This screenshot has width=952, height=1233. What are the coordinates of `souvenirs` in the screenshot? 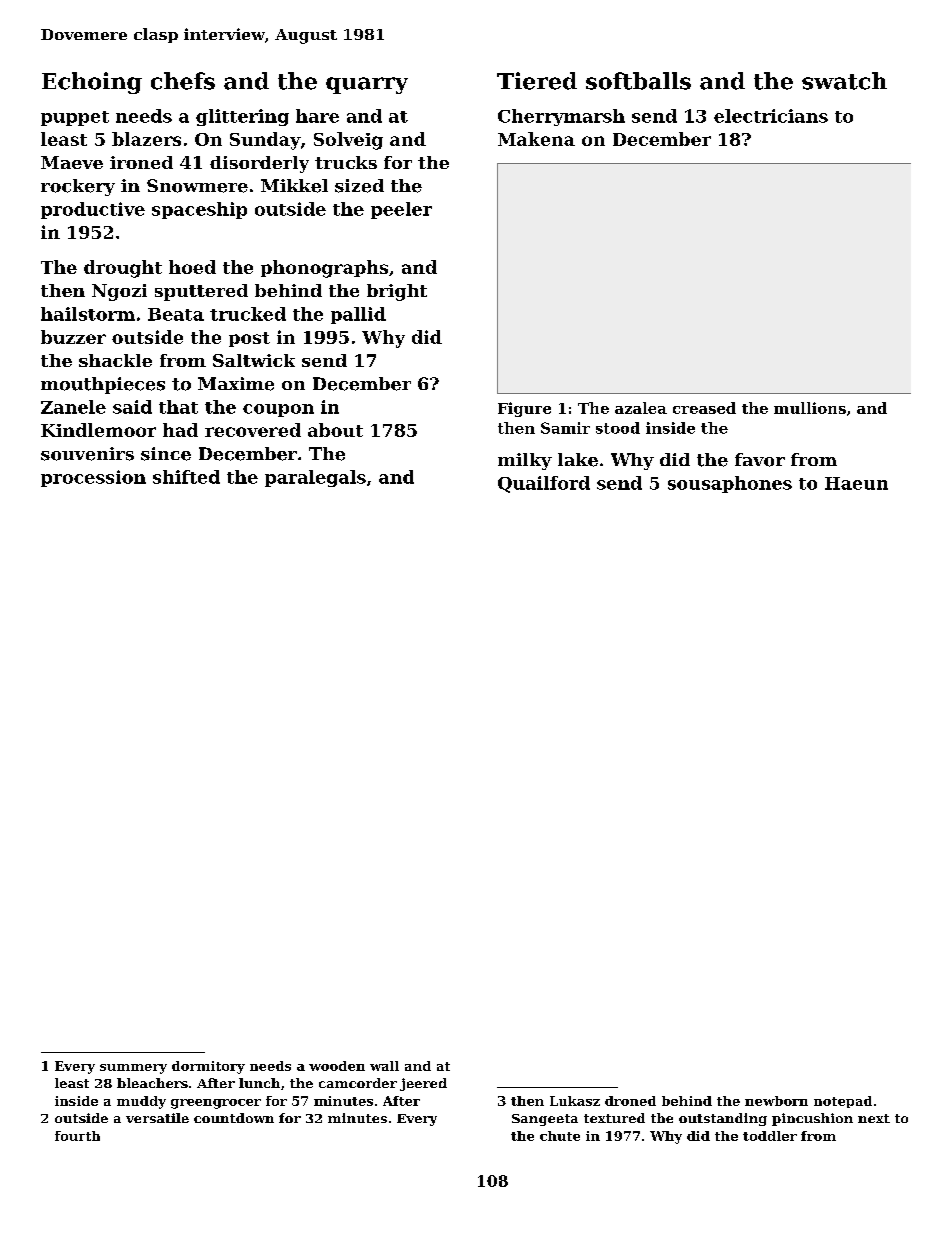 It's located at (87, 454).
